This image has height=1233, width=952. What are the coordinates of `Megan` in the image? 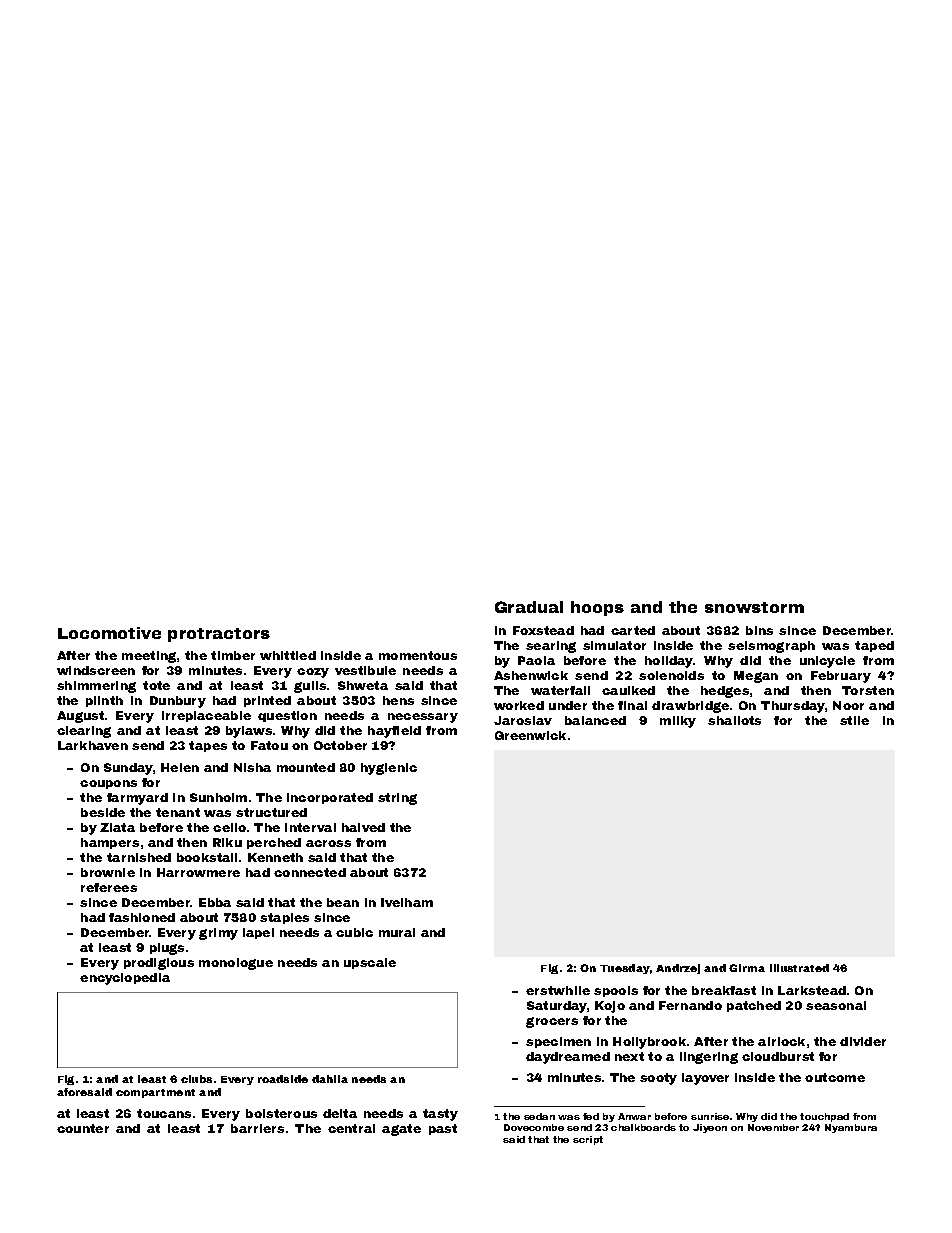 It's located at (756, 677).
